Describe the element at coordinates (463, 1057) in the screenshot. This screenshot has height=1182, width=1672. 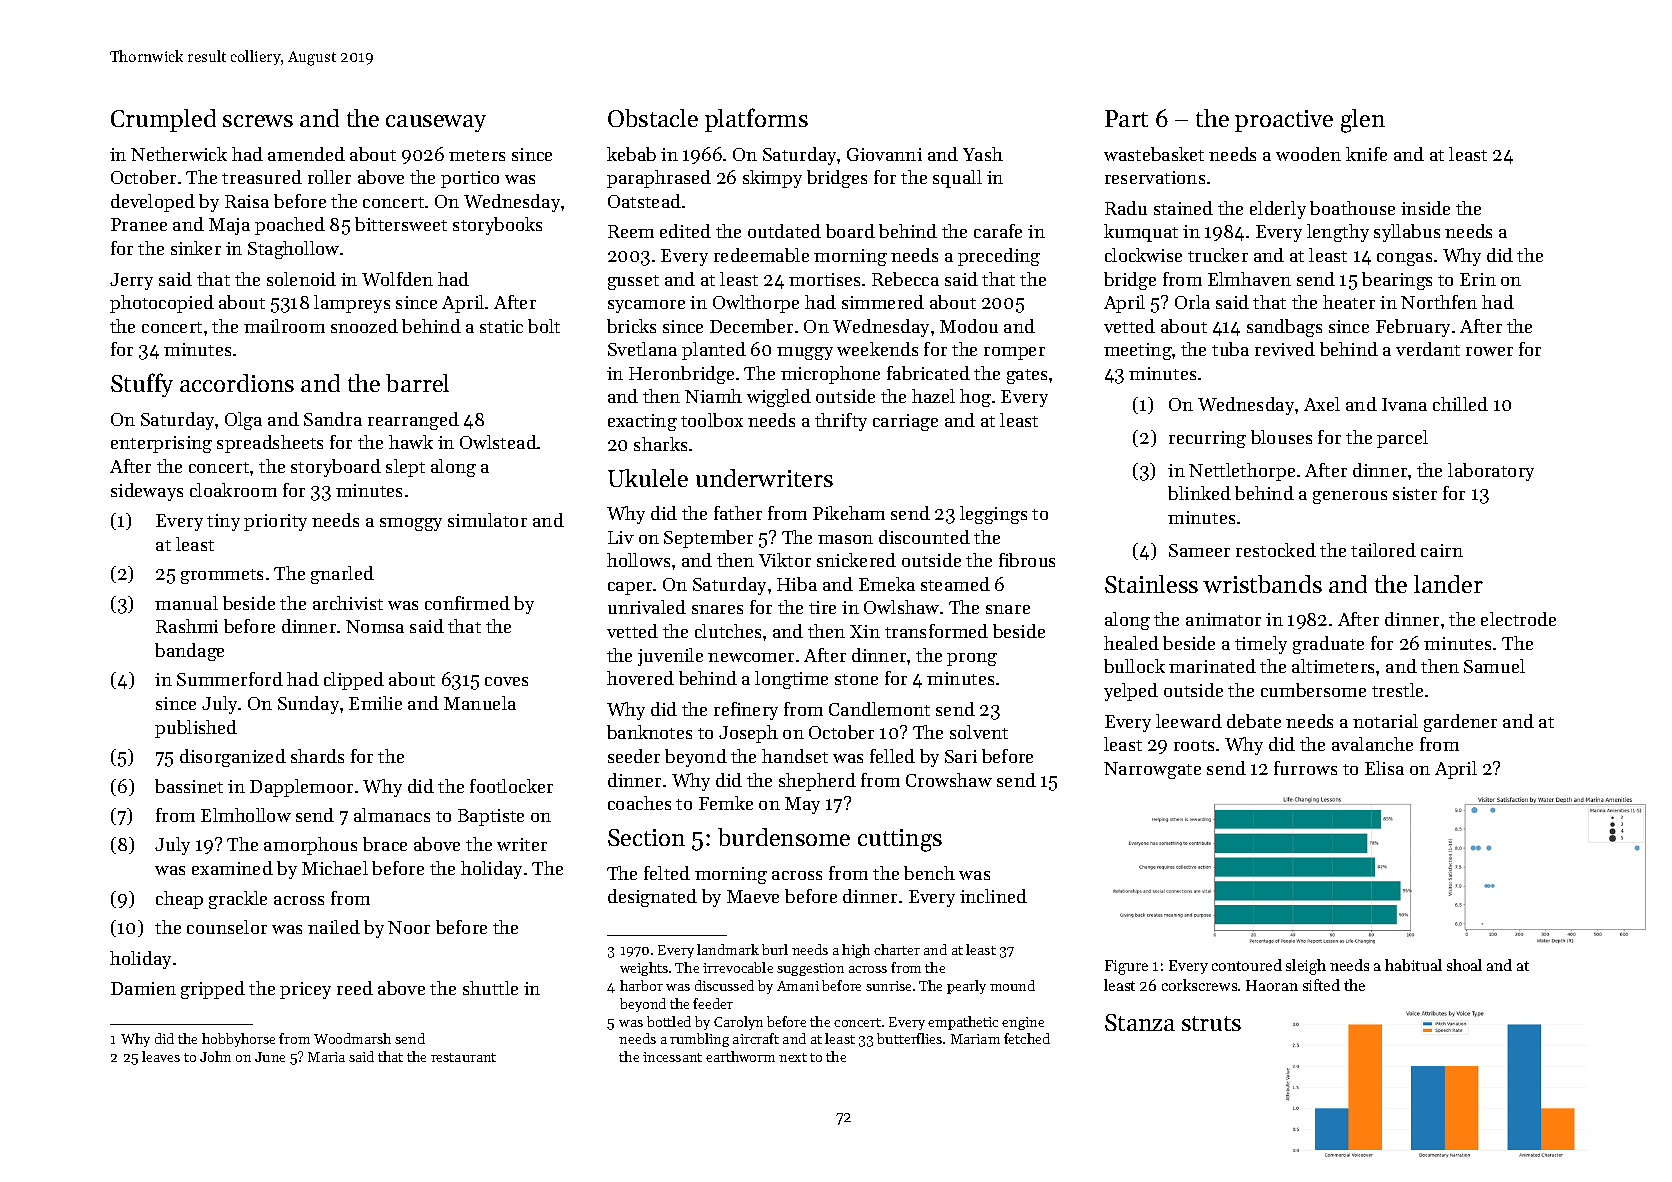
I see `restaurant` at that location.
